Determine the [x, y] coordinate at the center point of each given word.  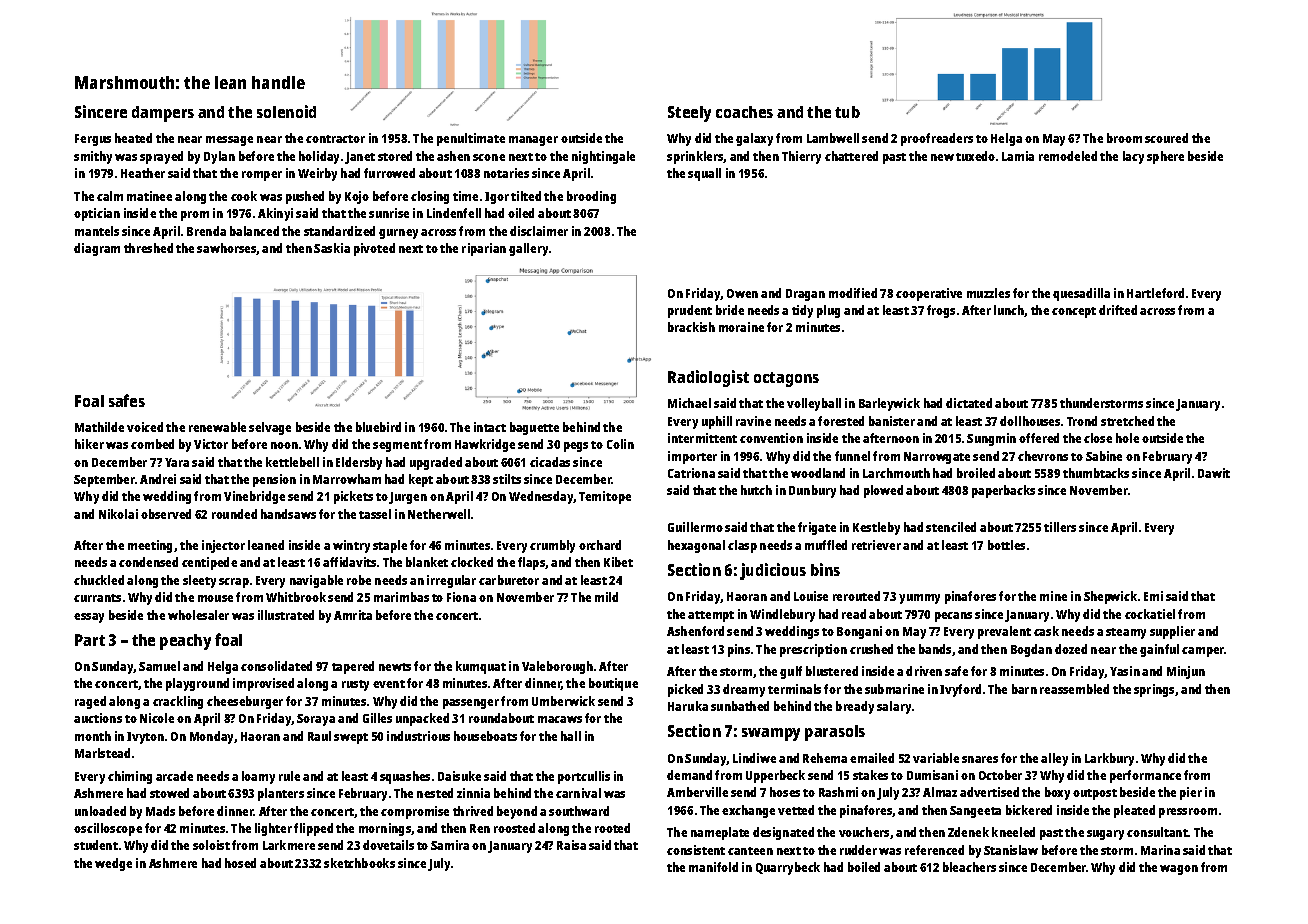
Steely [689, 114]
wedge [113, 864]
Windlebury [782, 615]
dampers [163, 114]
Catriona [691, 473]
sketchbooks [359, 863]
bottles [1006, 545]
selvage [270, 428]
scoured [1166, 138]
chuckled [99, 580]
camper [1203, 652]
